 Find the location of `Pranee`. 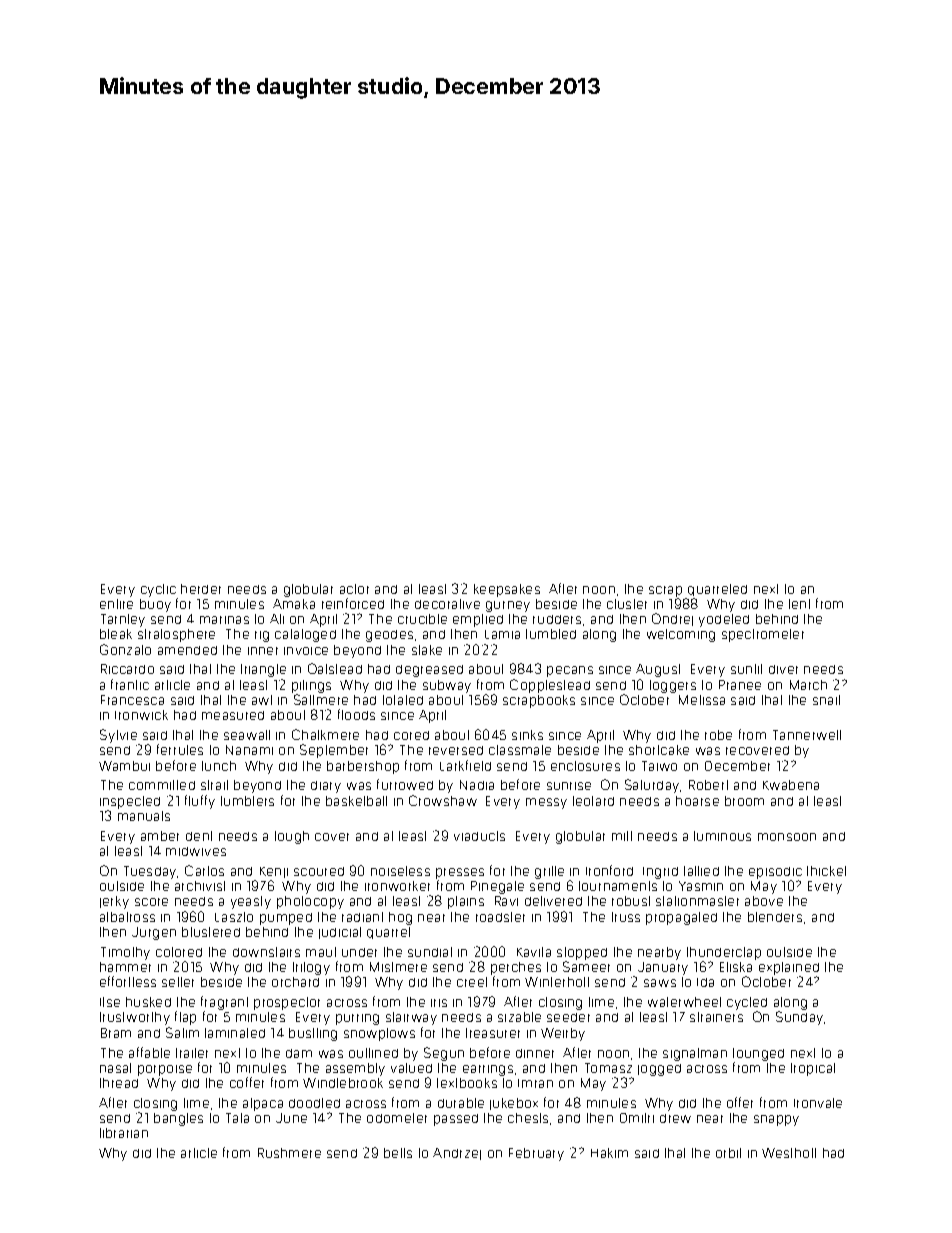

Pranee is located at coordinates (740, 685).
